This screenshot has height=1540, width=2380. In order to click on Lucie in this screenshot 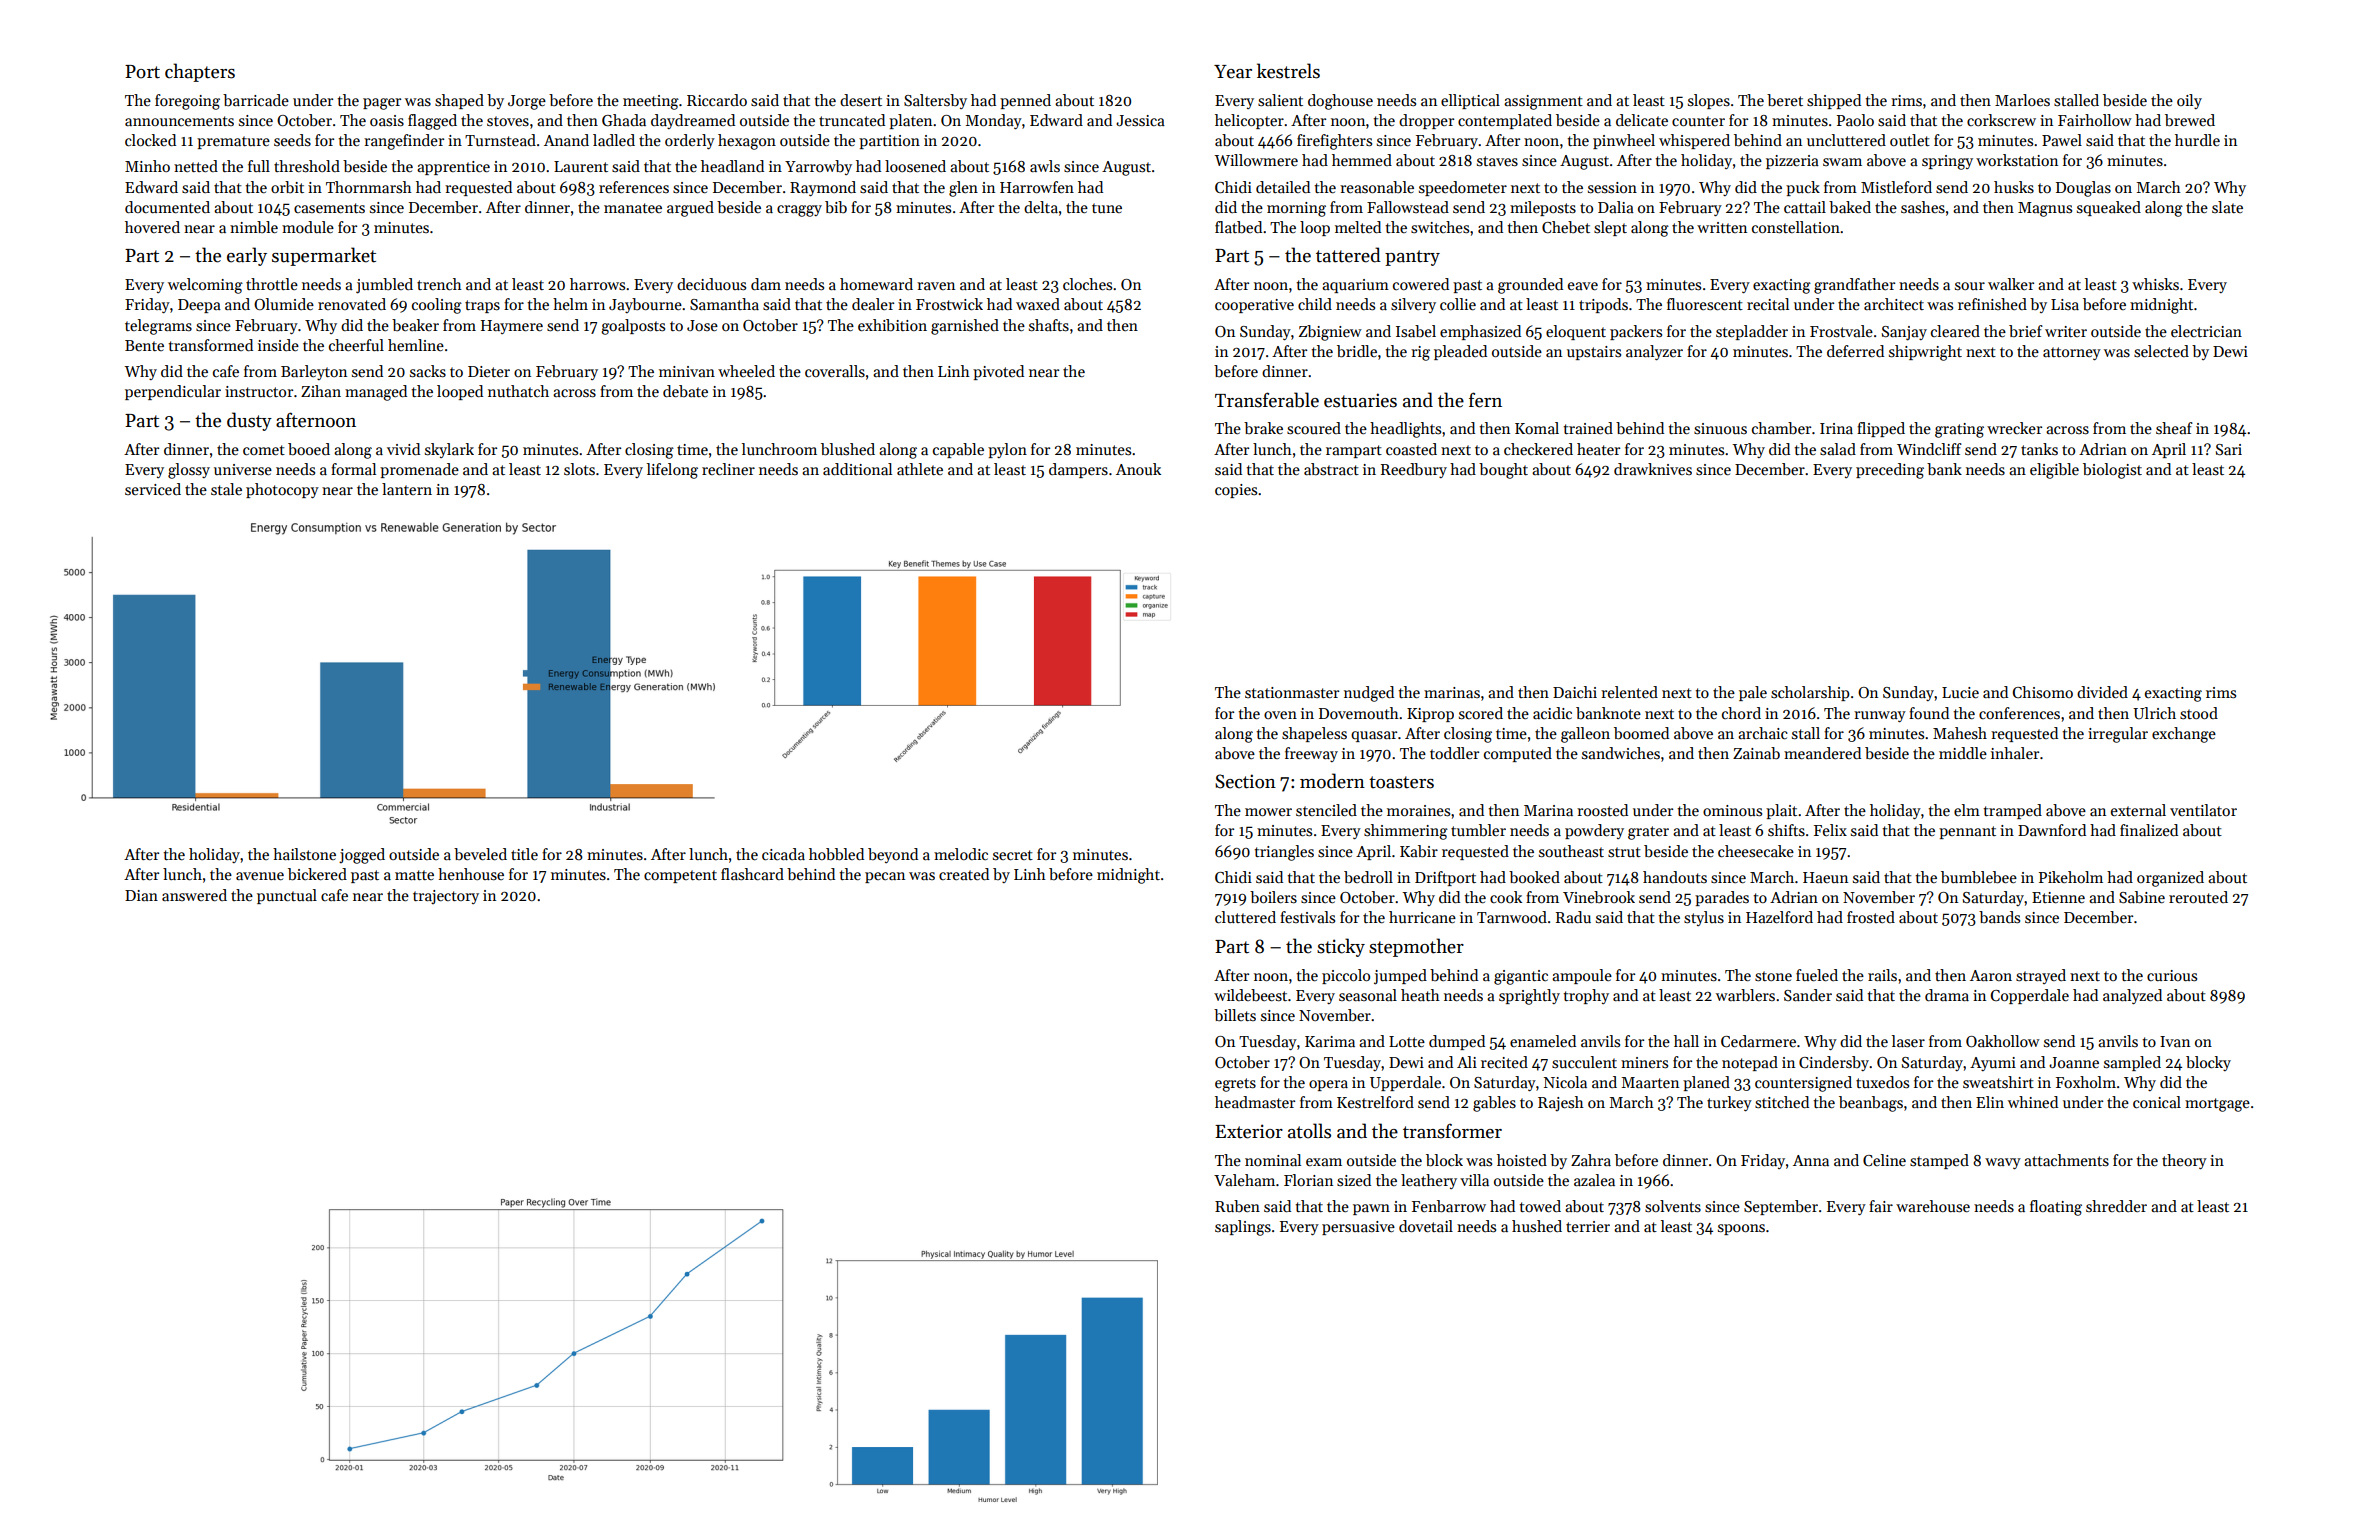, I will do `click(1960, 692)`.
